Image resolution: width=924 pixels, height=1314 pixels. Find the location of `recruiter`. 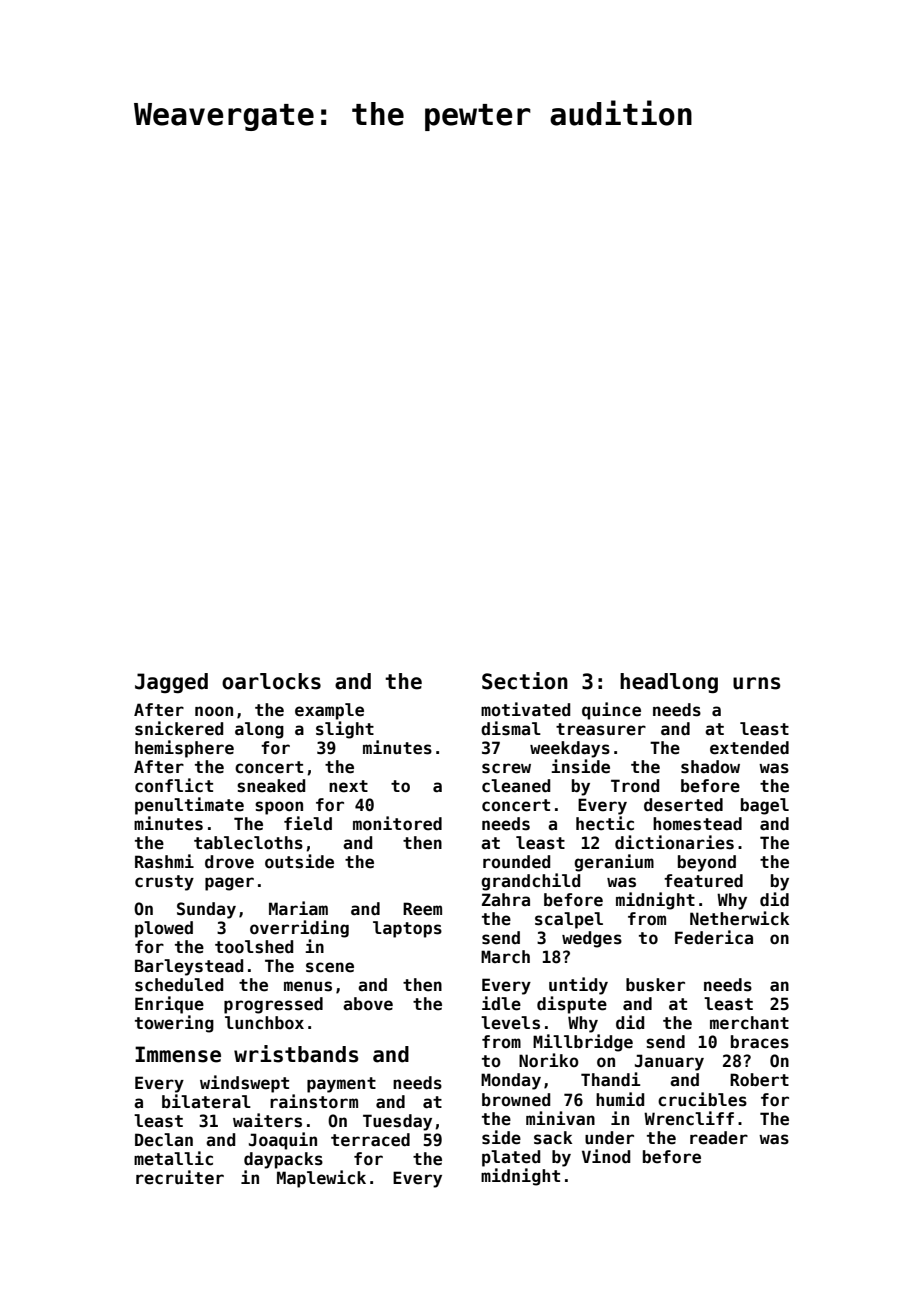

recruiter is located at coordinates (180, 1177).
